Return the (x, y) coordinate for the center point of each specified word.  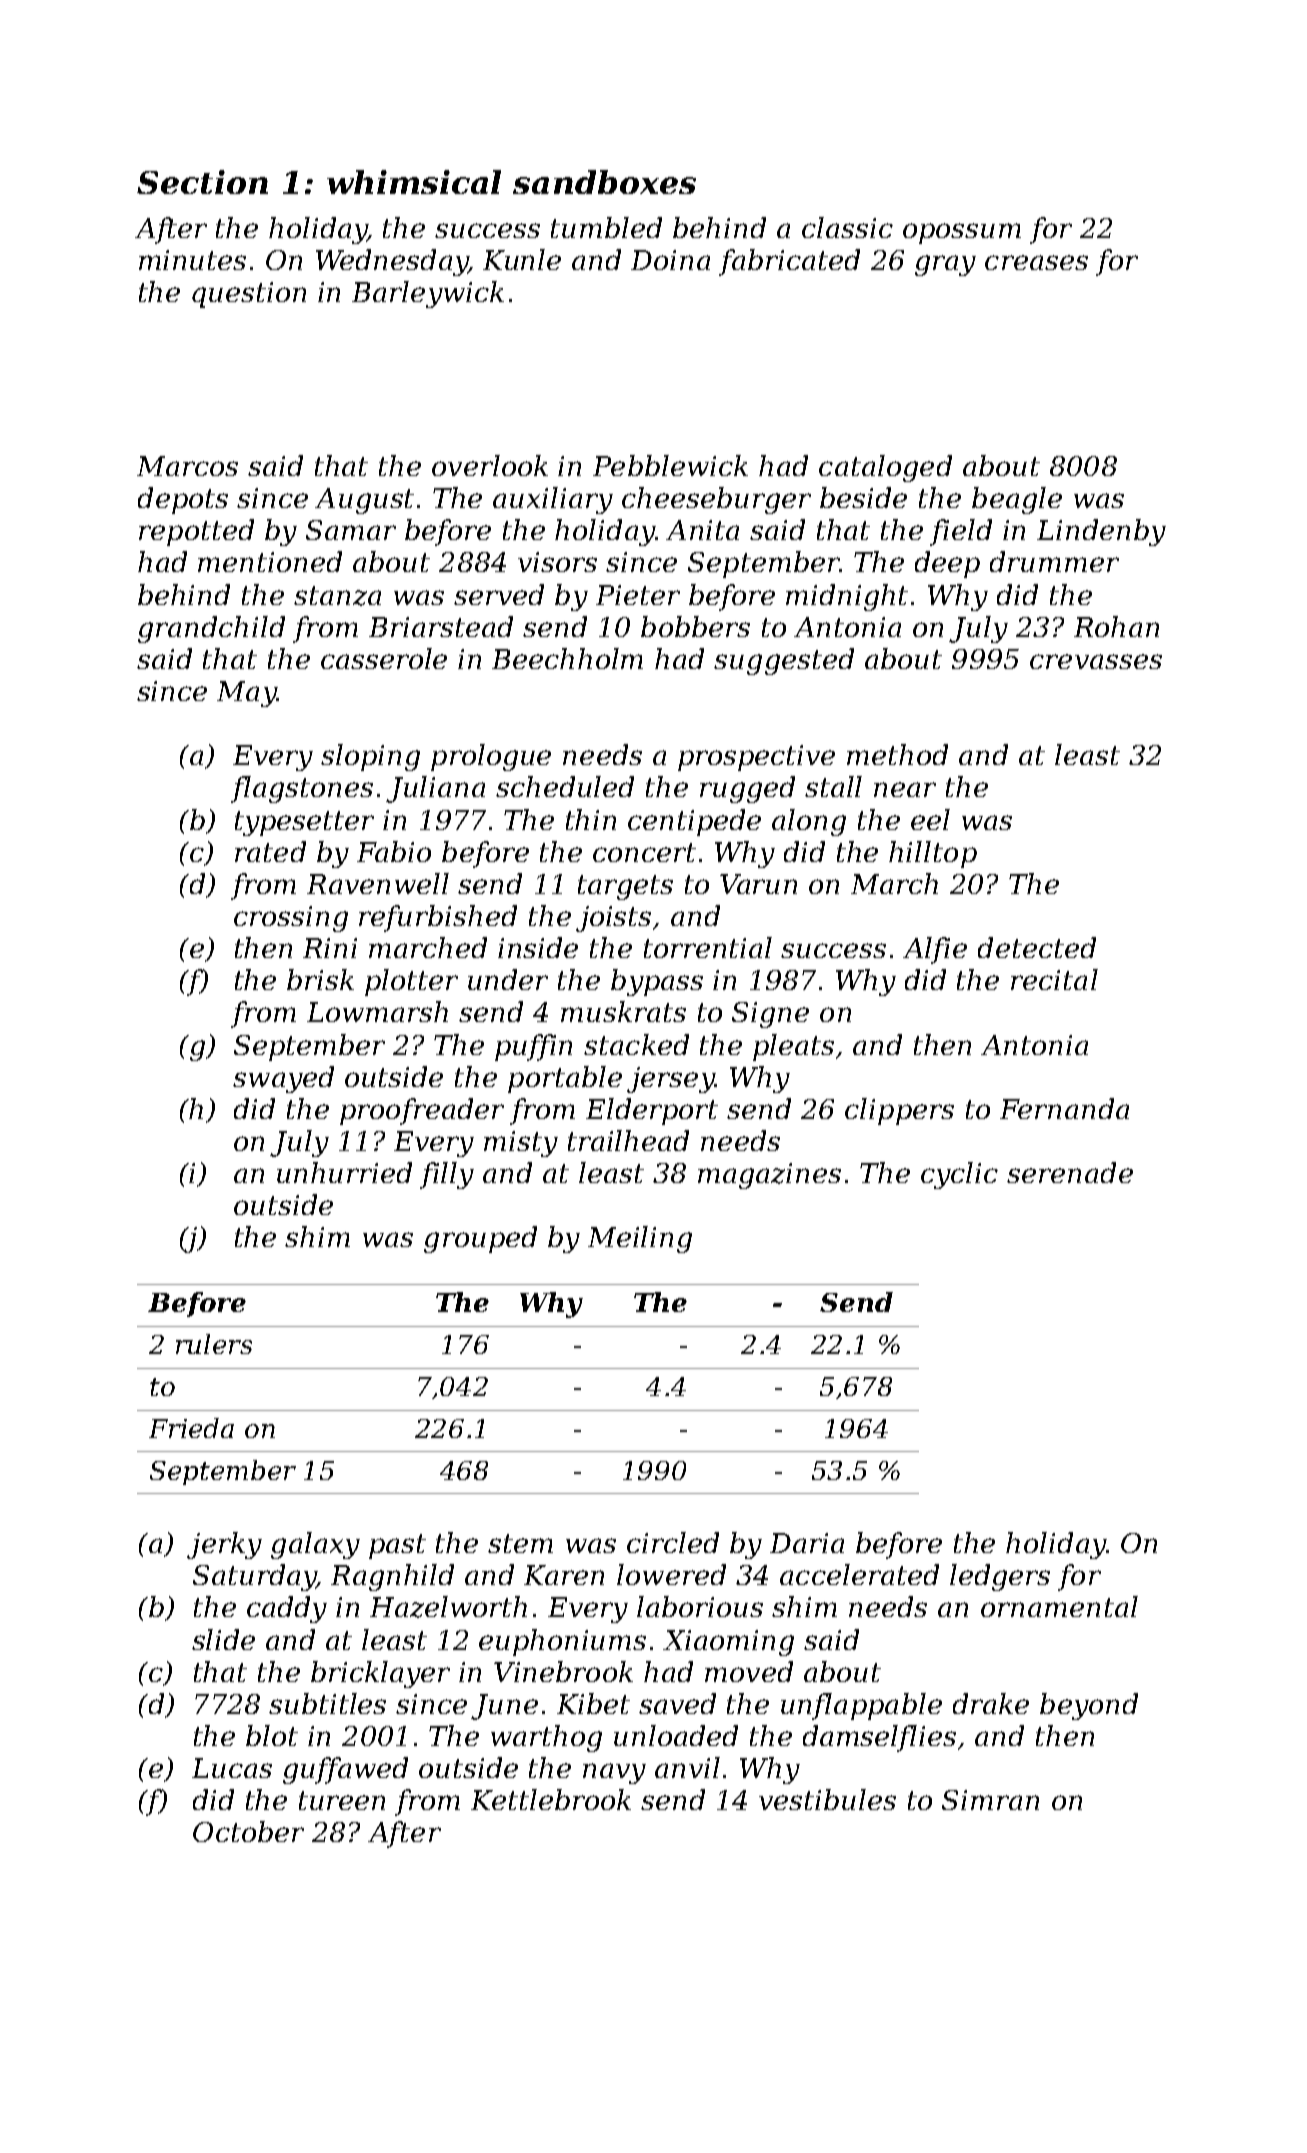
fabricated (789, 262)
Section (202, 182)
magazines (769, 1176)
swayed (283, 1079)
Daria (807, 1543)
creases (1036, 262)
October (248, 1831)
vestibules (827, 1799)
